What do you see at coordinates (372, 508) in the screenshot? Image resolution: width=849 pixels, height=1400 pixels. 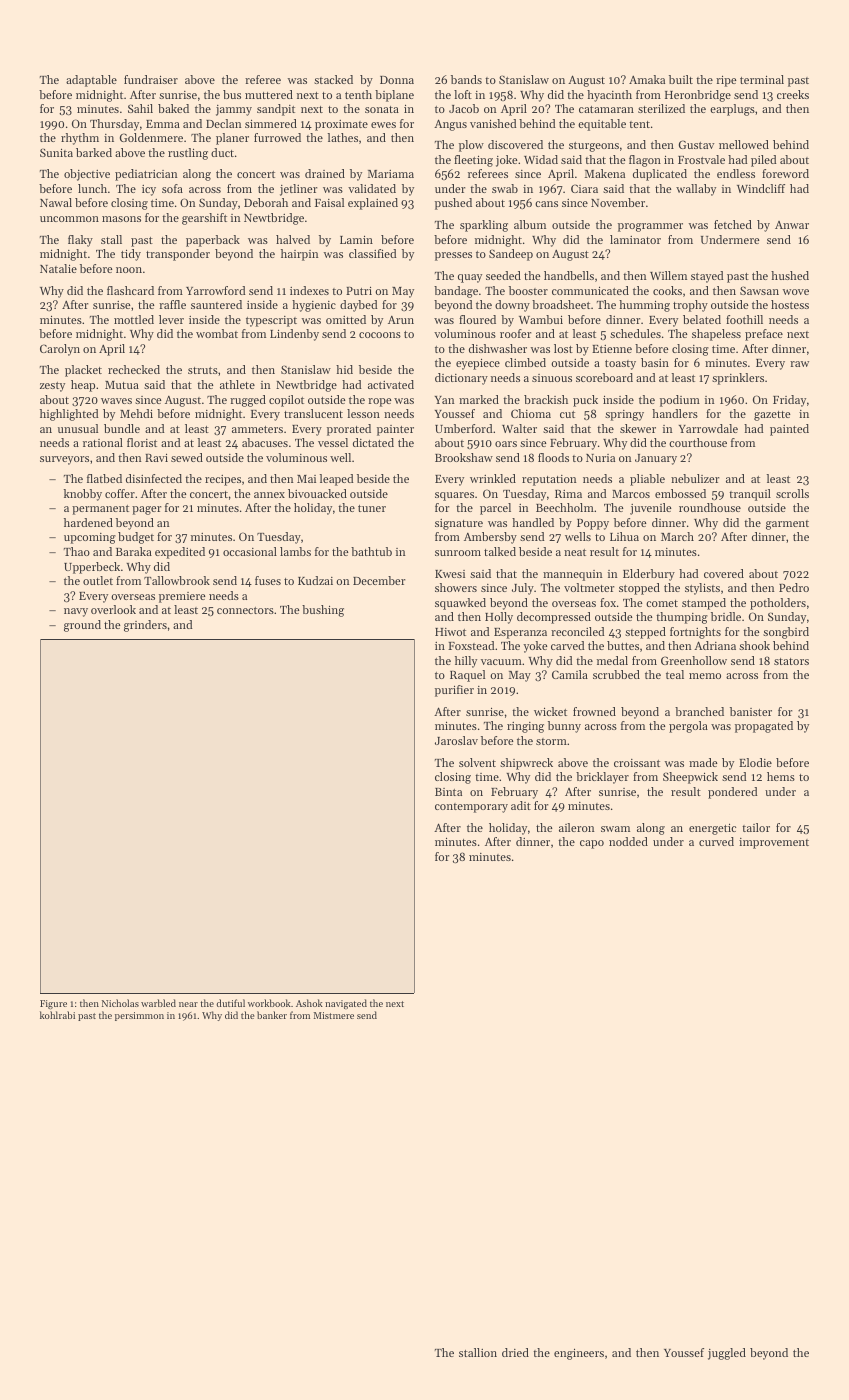 I see `tuner` at bounding box center [372, 508].
